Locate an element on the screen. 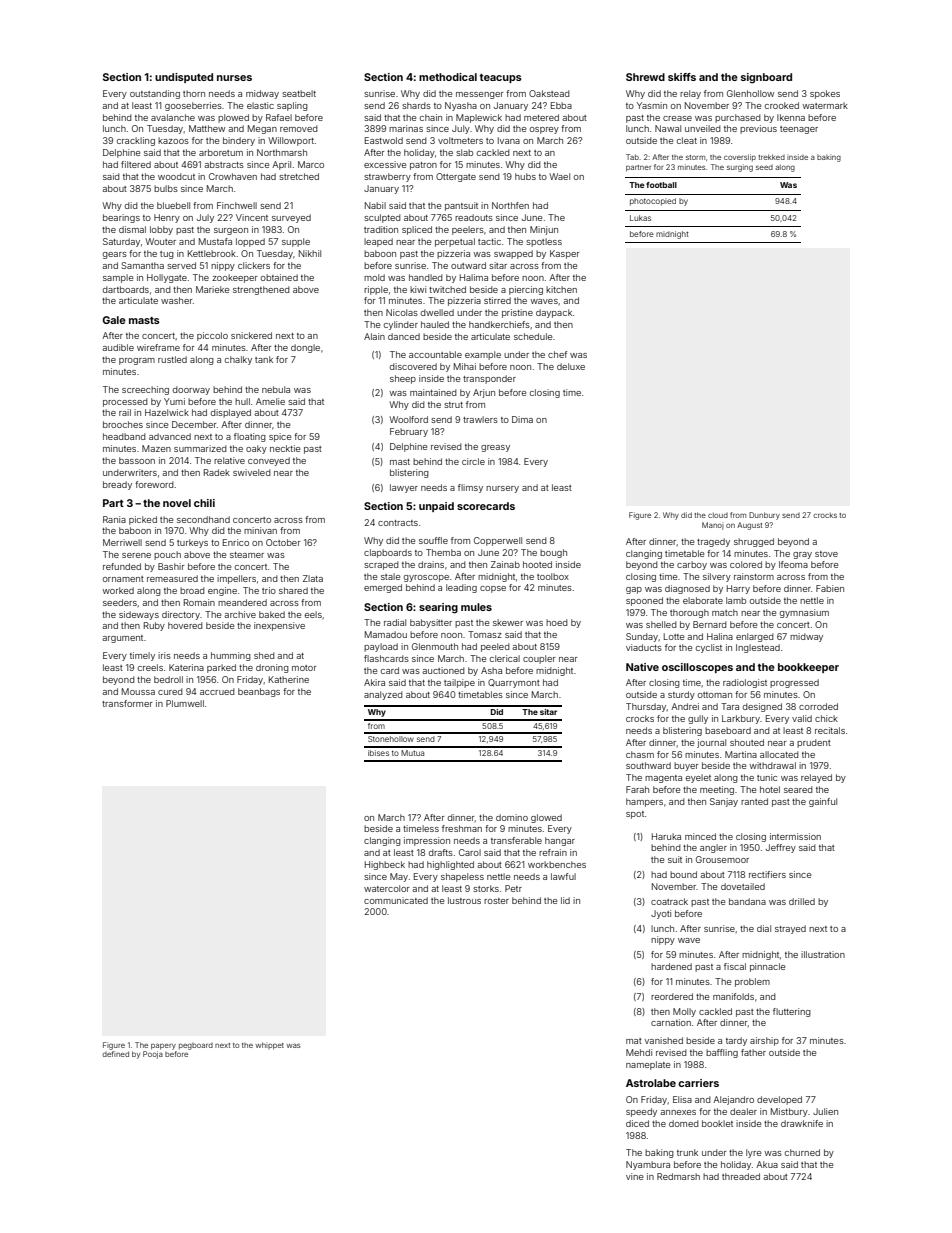  surging is located at coordinates (740, 168).
